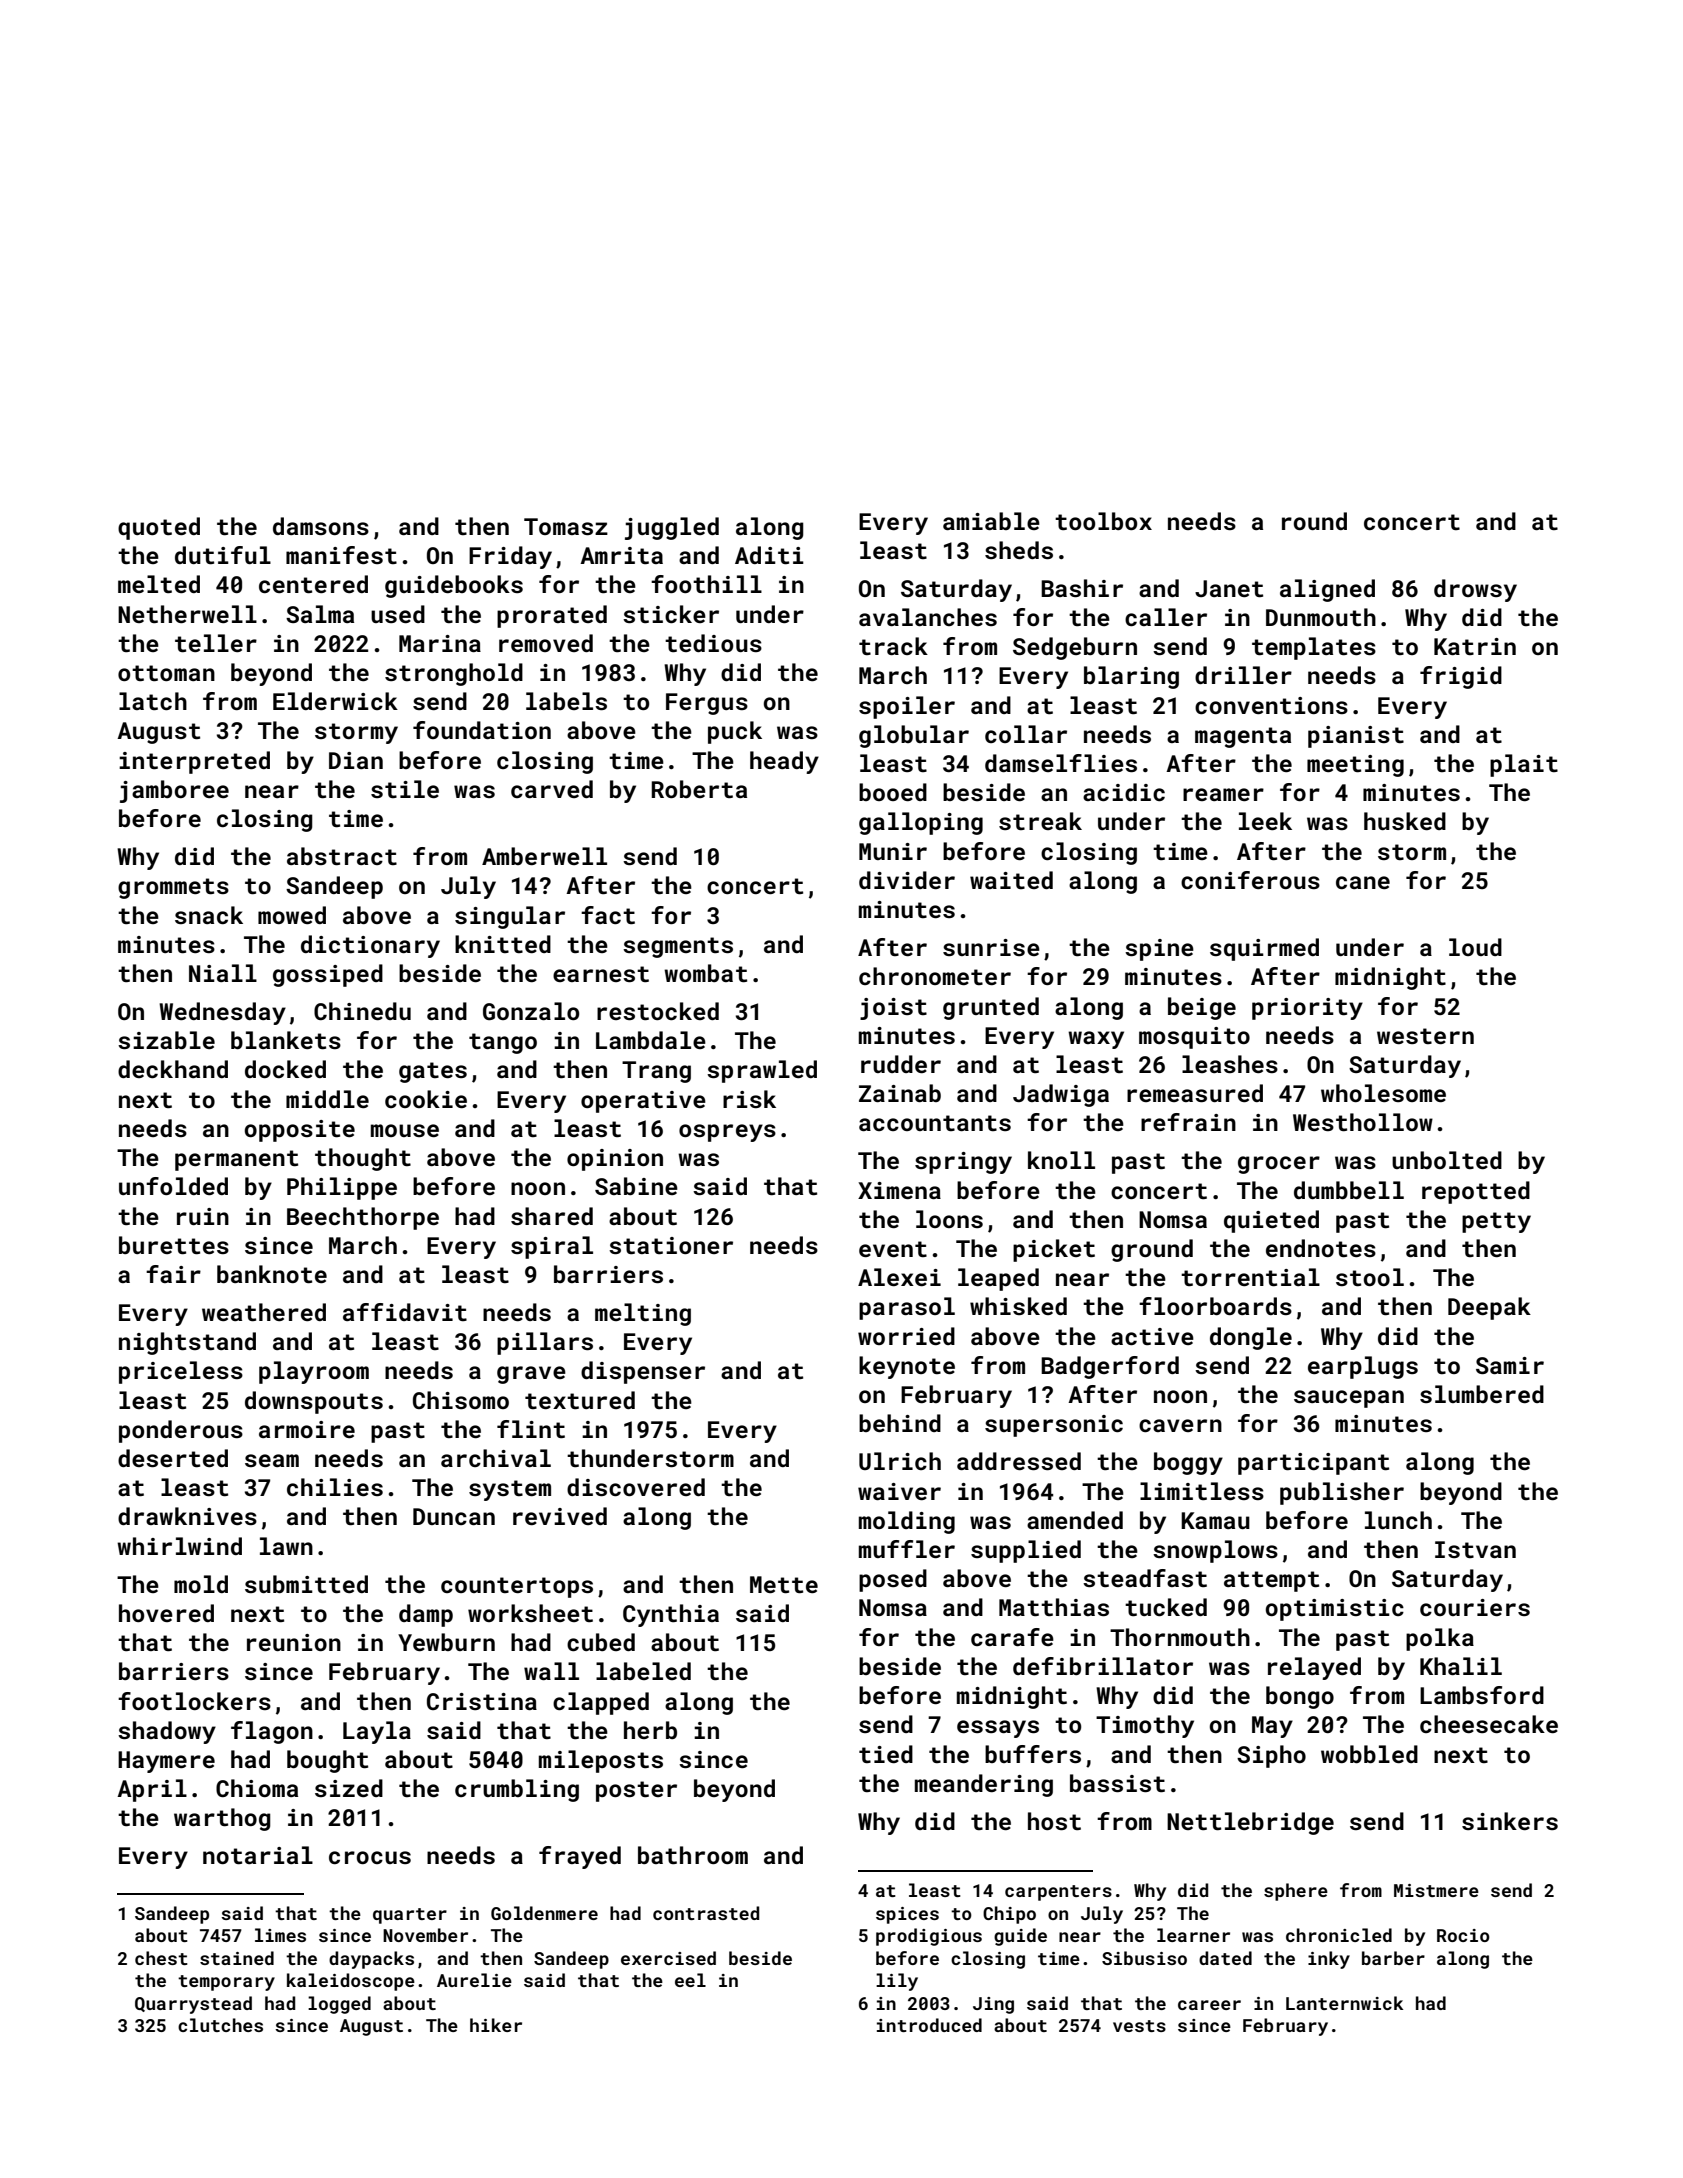 Image resolution: width=1683 pixels, height=2178 pixels. I want to click on sinkers, so click(1510, 1821).
